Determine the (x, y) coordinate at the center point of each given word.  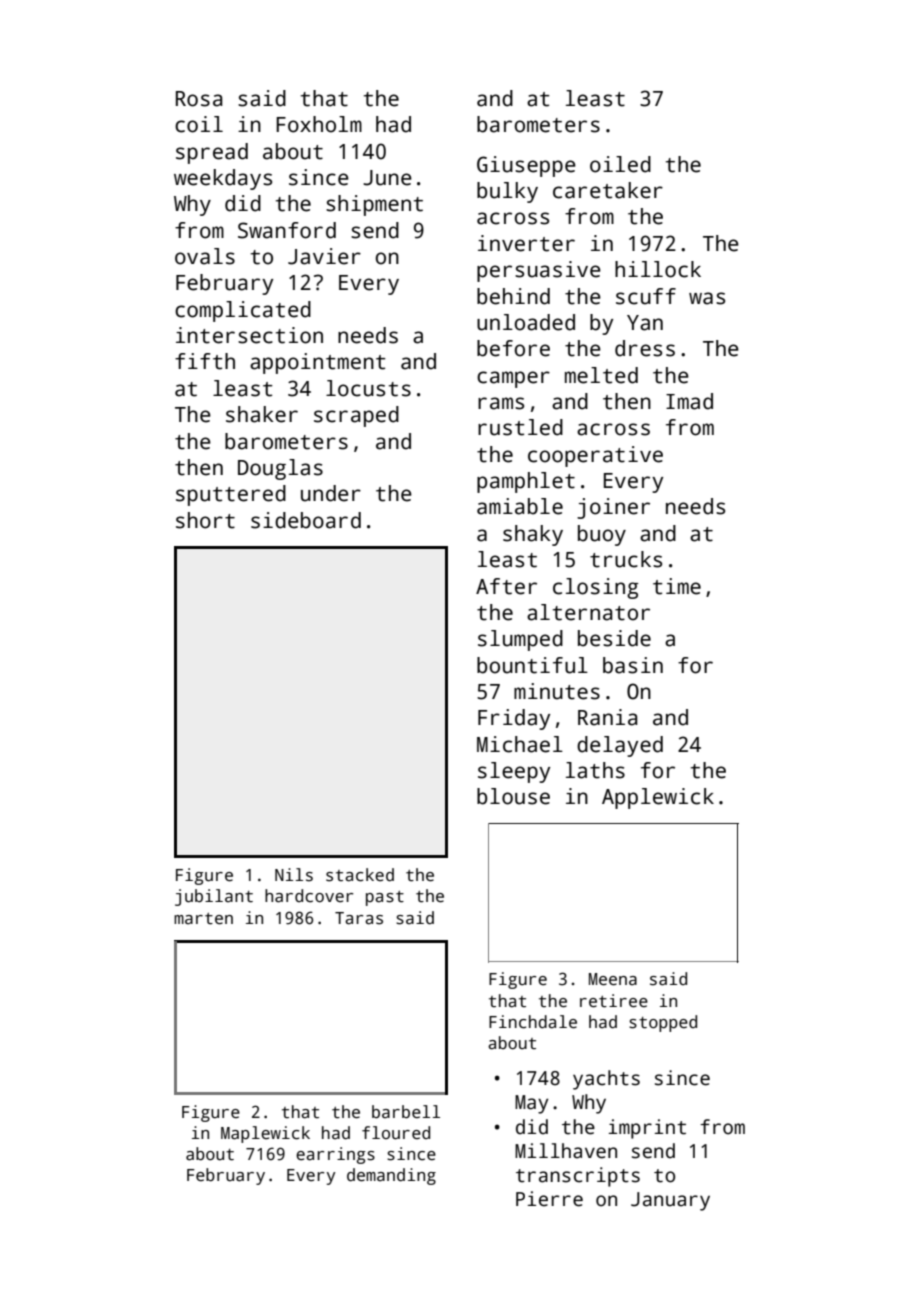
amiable (520, 506)
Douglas (280, 469)
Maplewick (265, 1134)
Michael (520, 744)
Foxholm (319, 124)
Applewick (658, 798)
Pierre (549, 1199)
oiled (620, 164)
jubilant (214, 897)
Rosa (199, 99)
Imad (689, 401)
